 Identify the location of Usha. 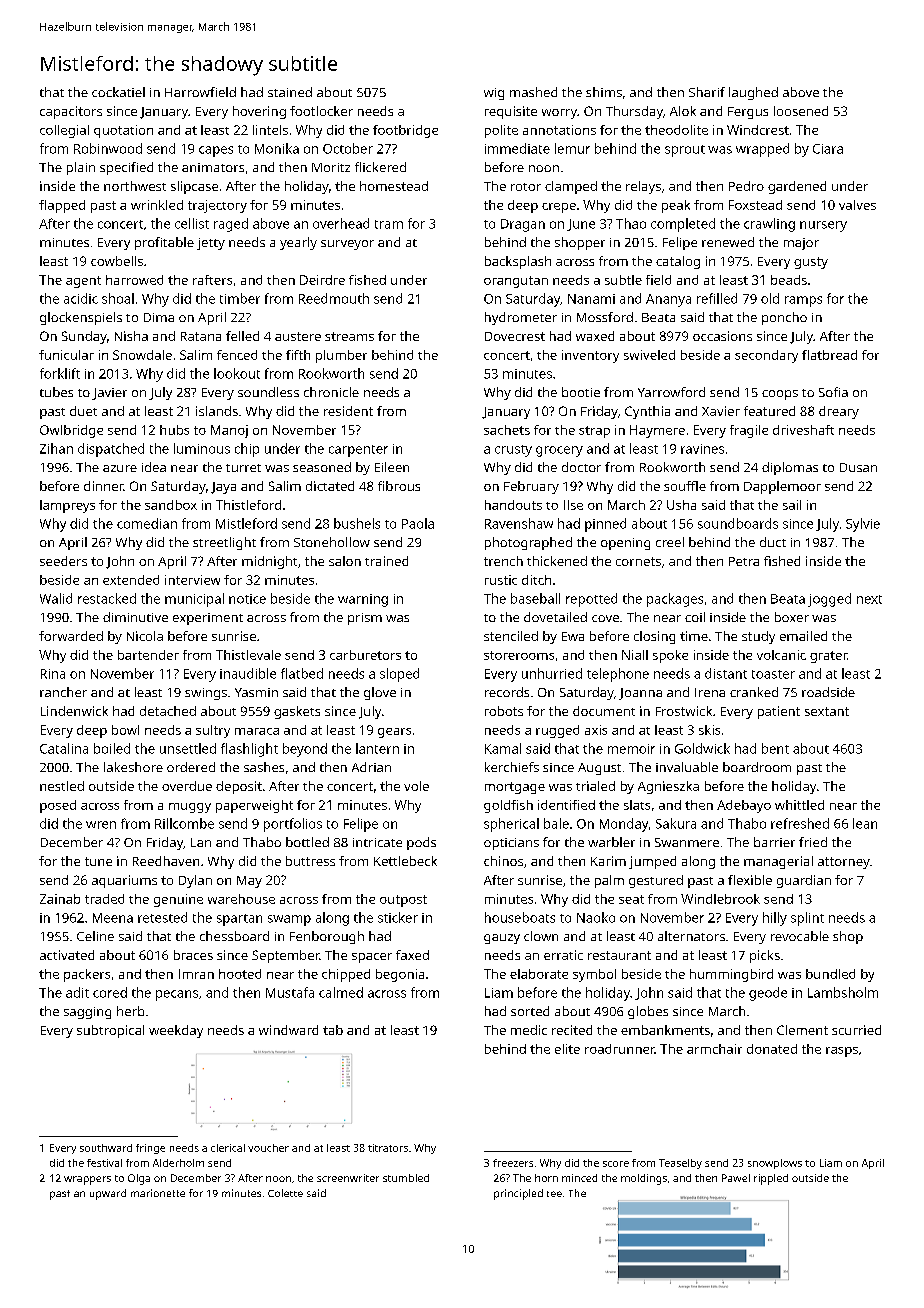
(681, 505).
